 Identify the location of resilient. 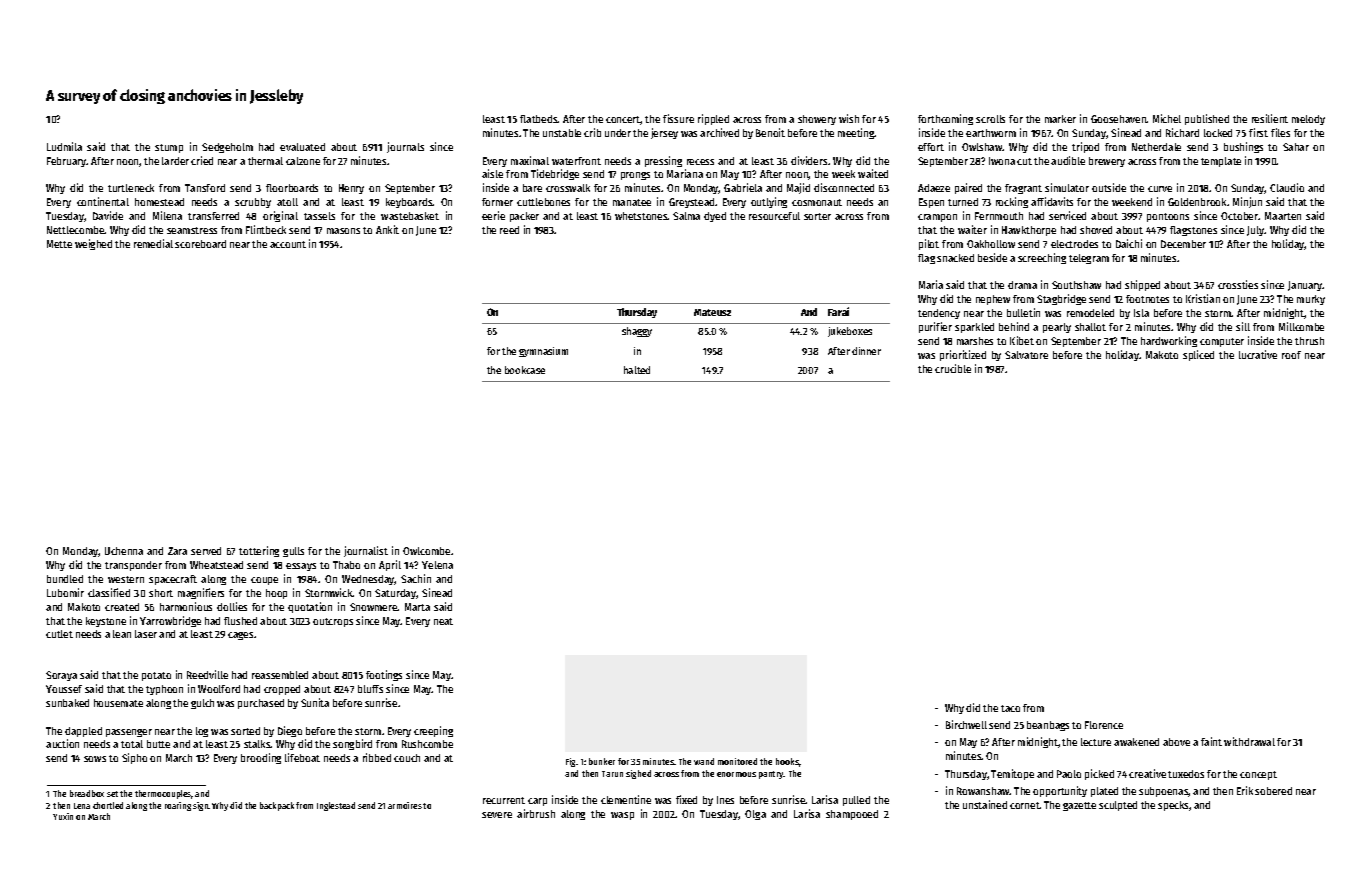
(1270, 118).
